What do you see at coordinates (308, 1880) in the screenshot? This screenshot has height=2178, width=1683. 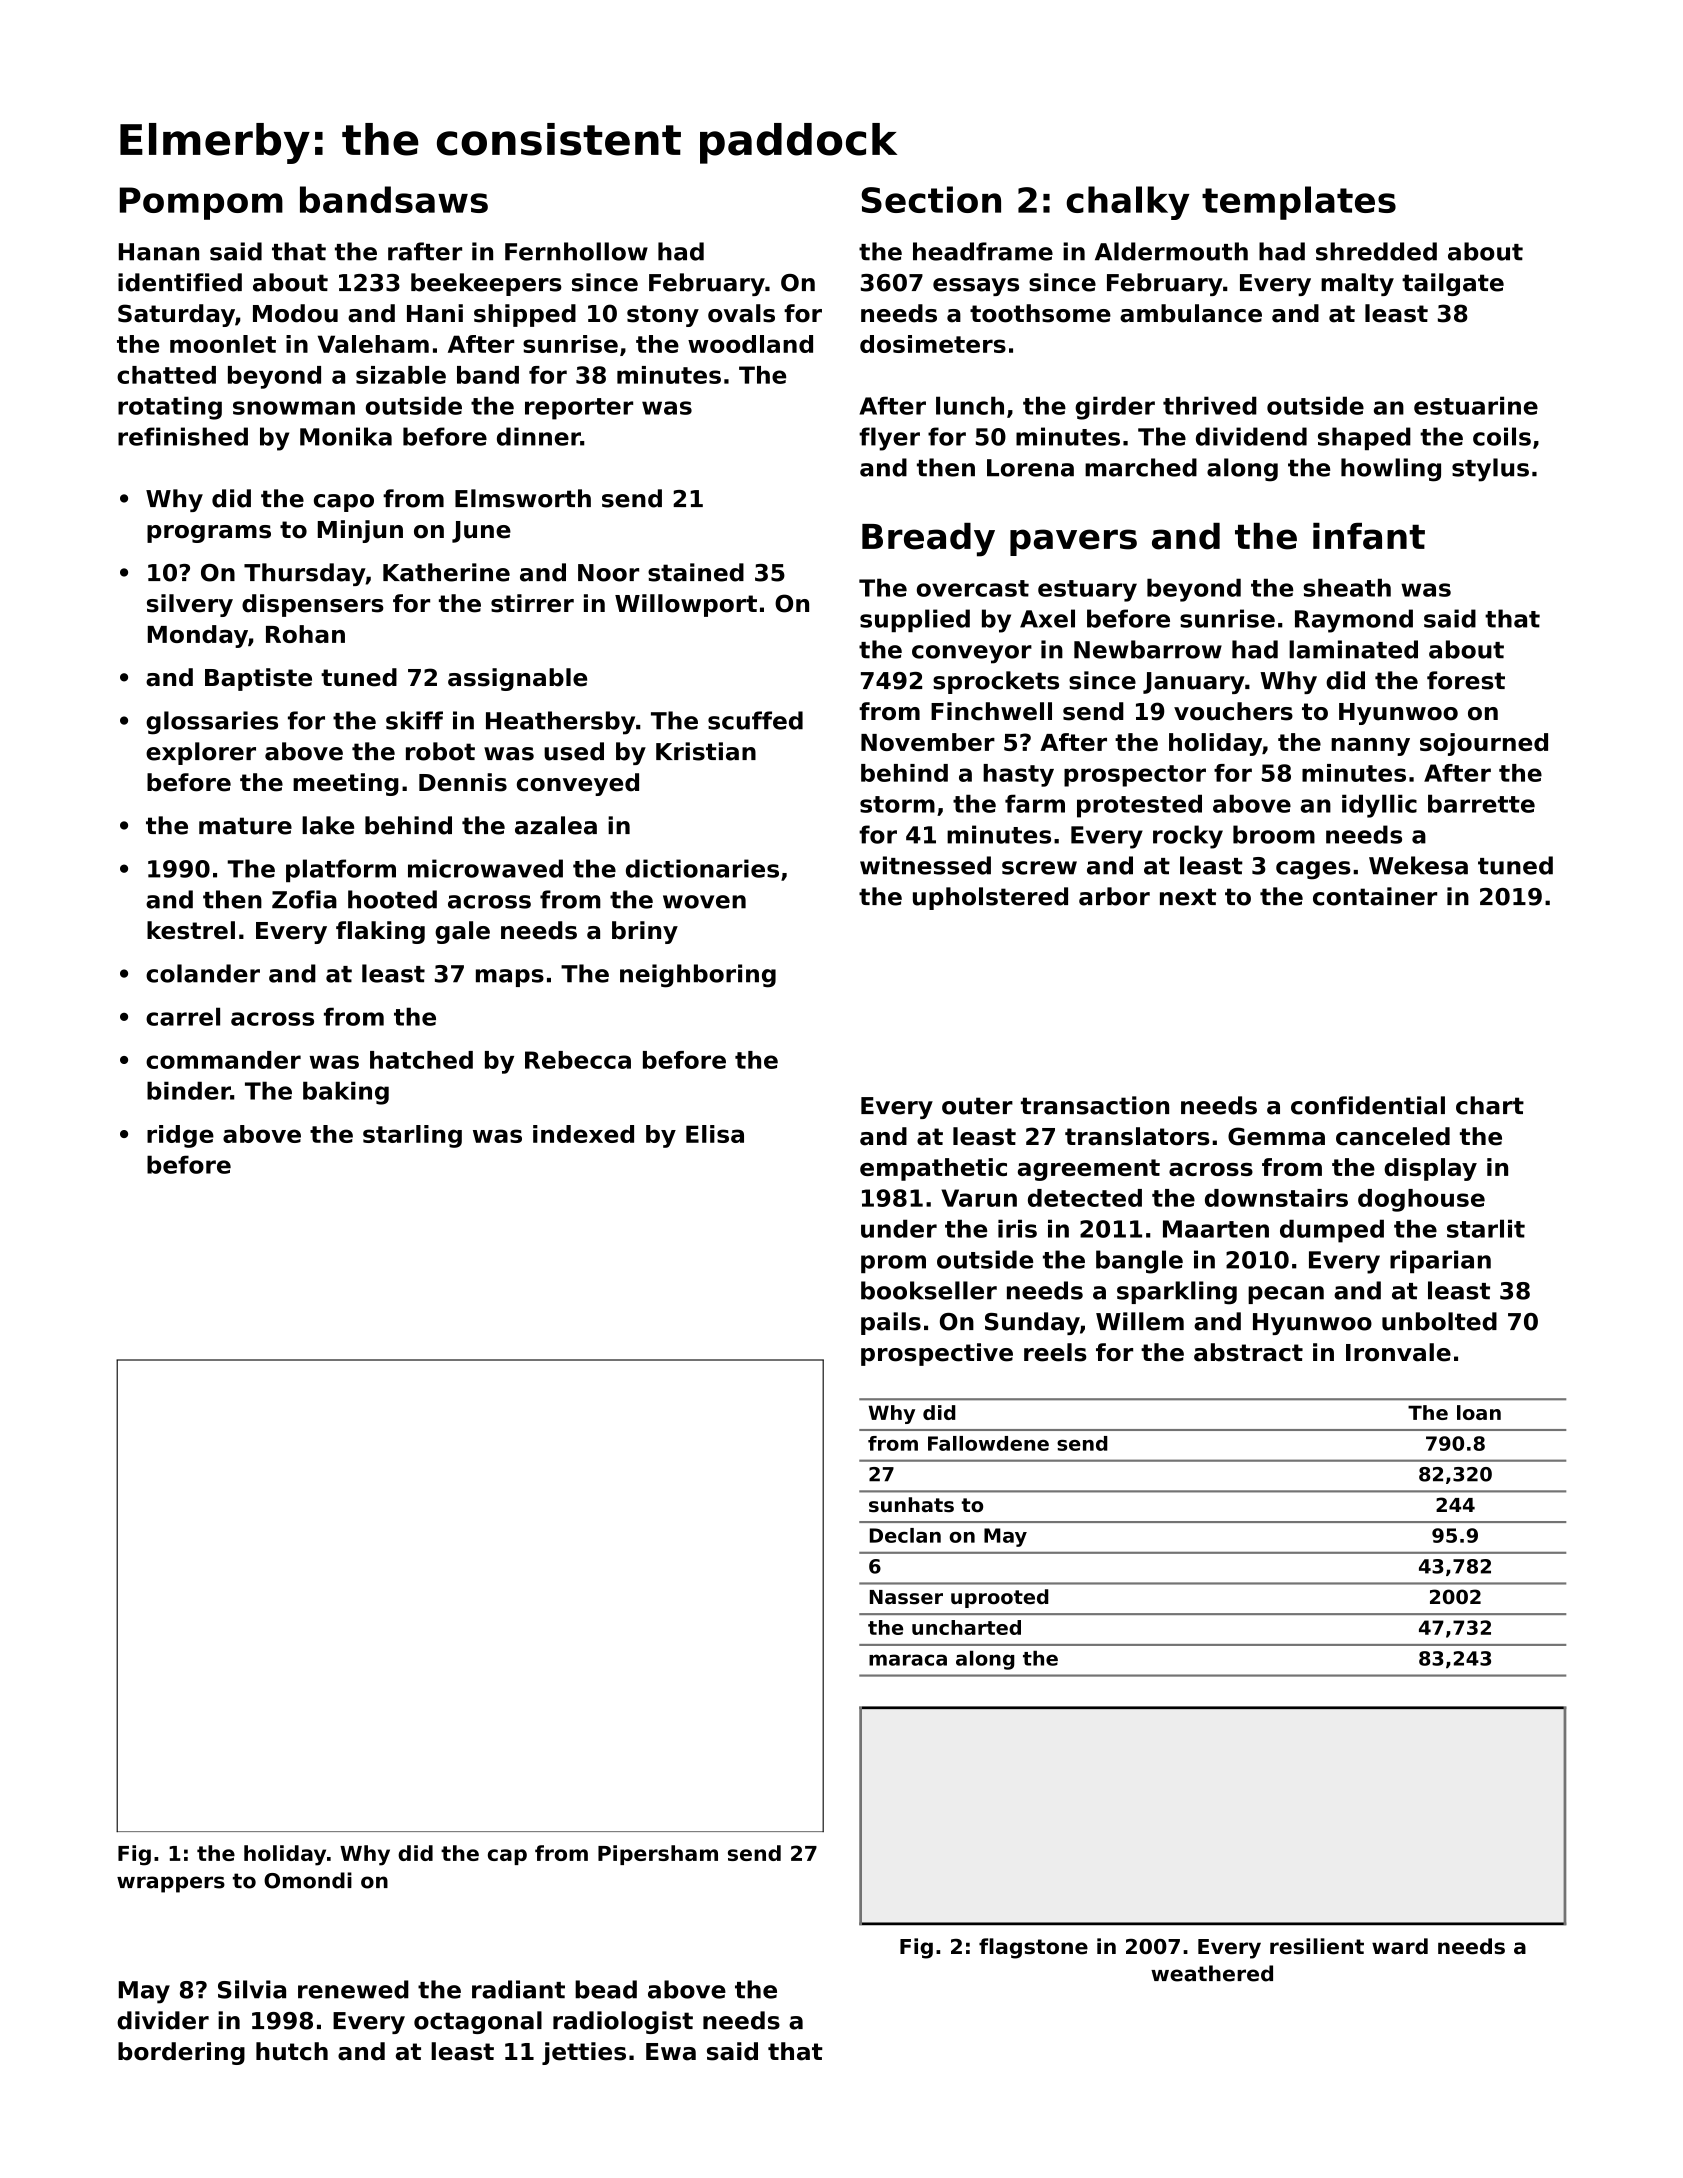 I see `Omondi` at bounding box center [308, 1880].
